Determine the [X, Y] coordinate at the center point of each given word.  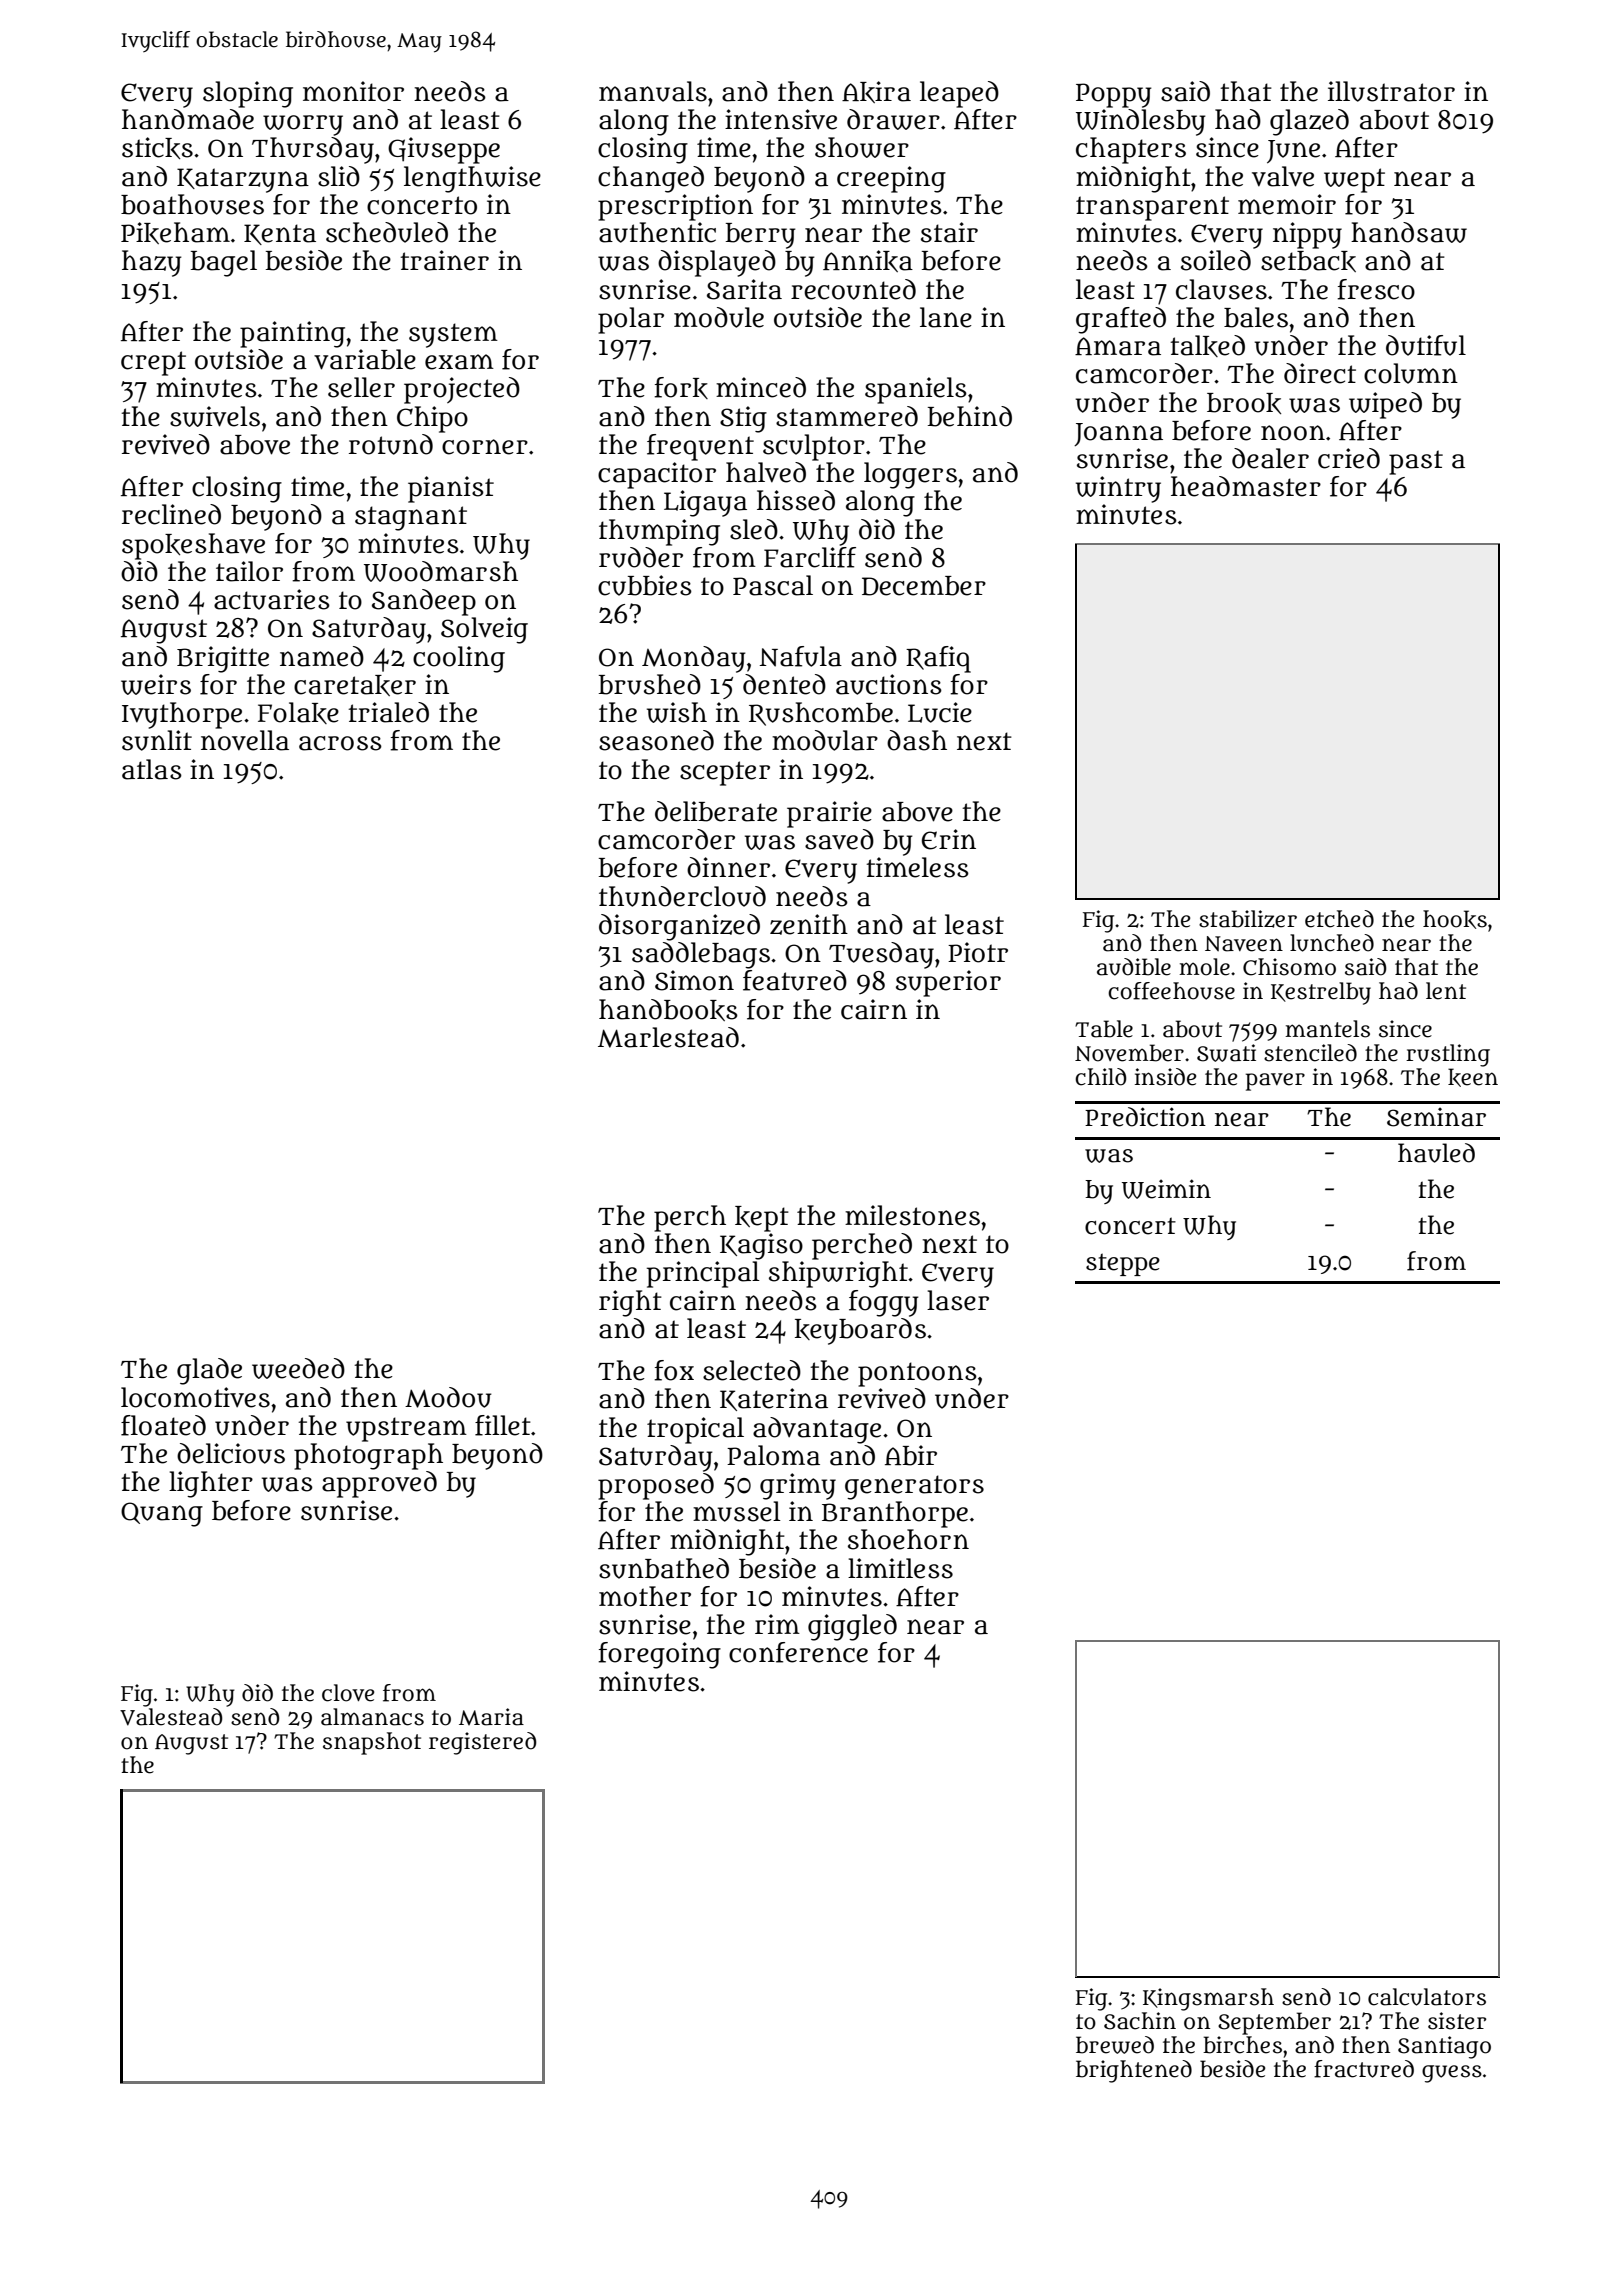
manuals [653, 91]
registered [483, 1743]
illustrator [1391, 91]
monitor [353, 91]
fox [674, 1370]
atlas [152, 769]
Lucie [940, 712]
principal [703, 1274]
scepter [725, 773]
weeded [298, 1368]
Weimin [1166, 1189]
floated [163, 1425]
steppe [1123, 1264]
